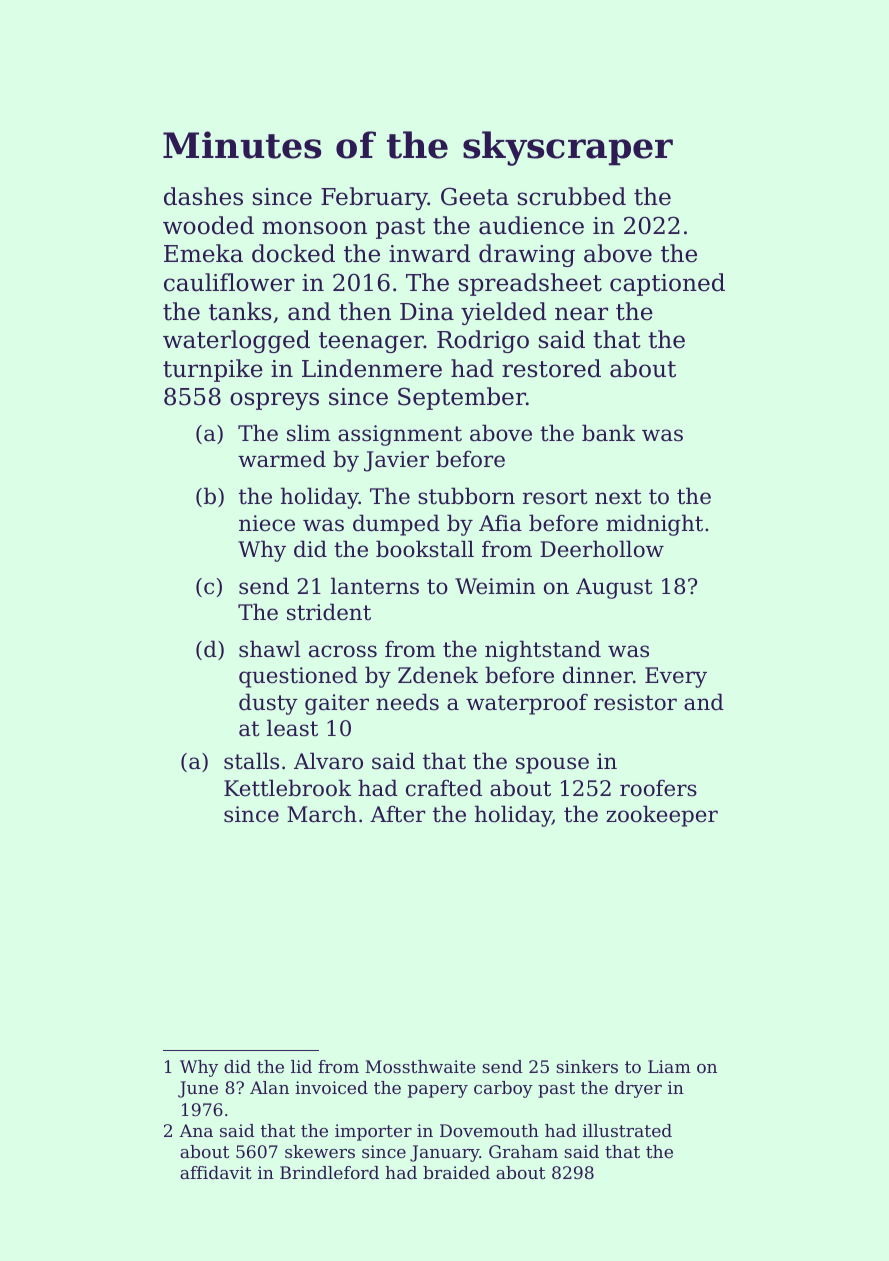 The height and width of the document is (1261, 889). I want to click on September, so click(462, 398).
